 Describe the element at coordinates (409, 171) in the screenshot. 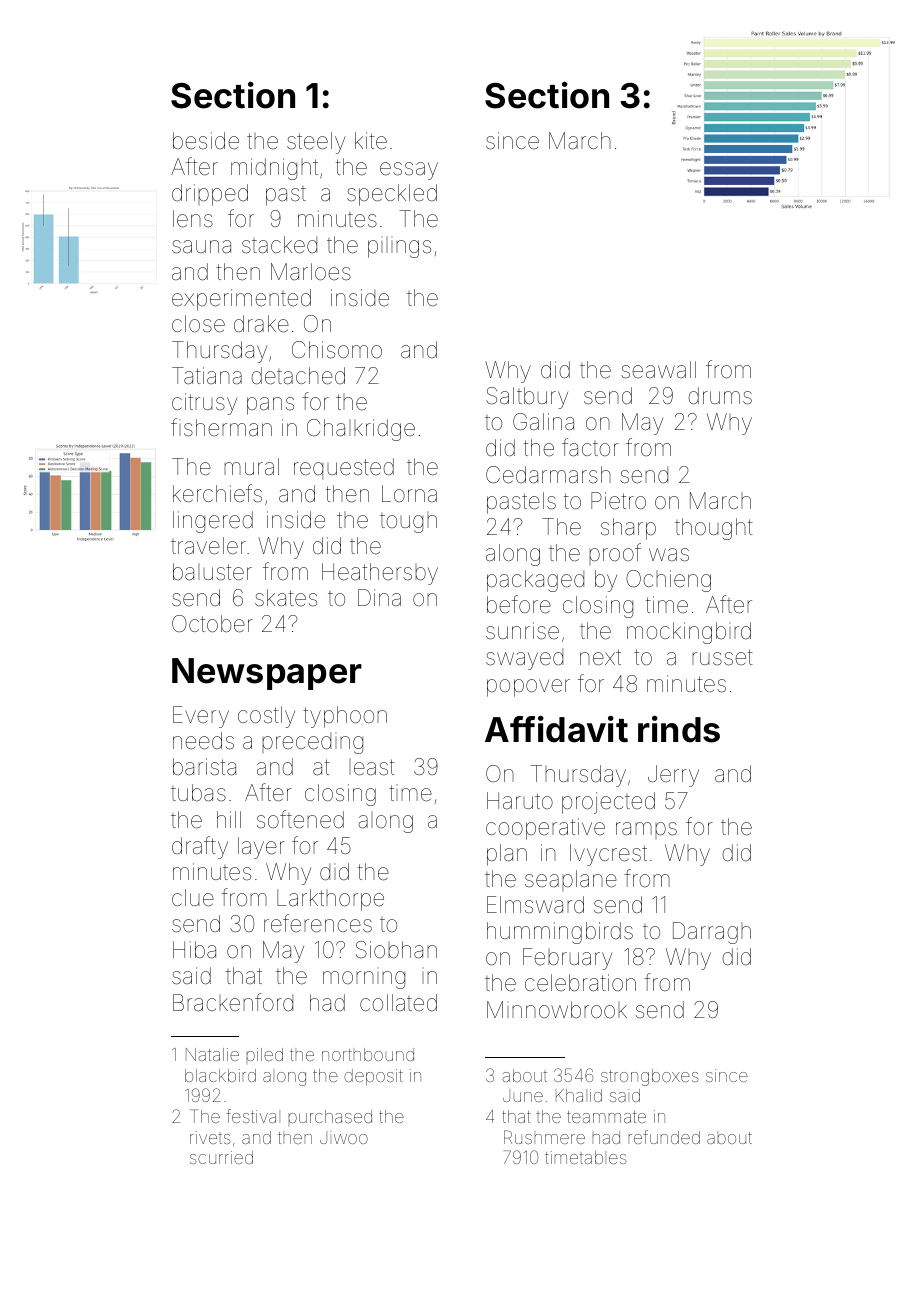

I see `essay` at that location.
